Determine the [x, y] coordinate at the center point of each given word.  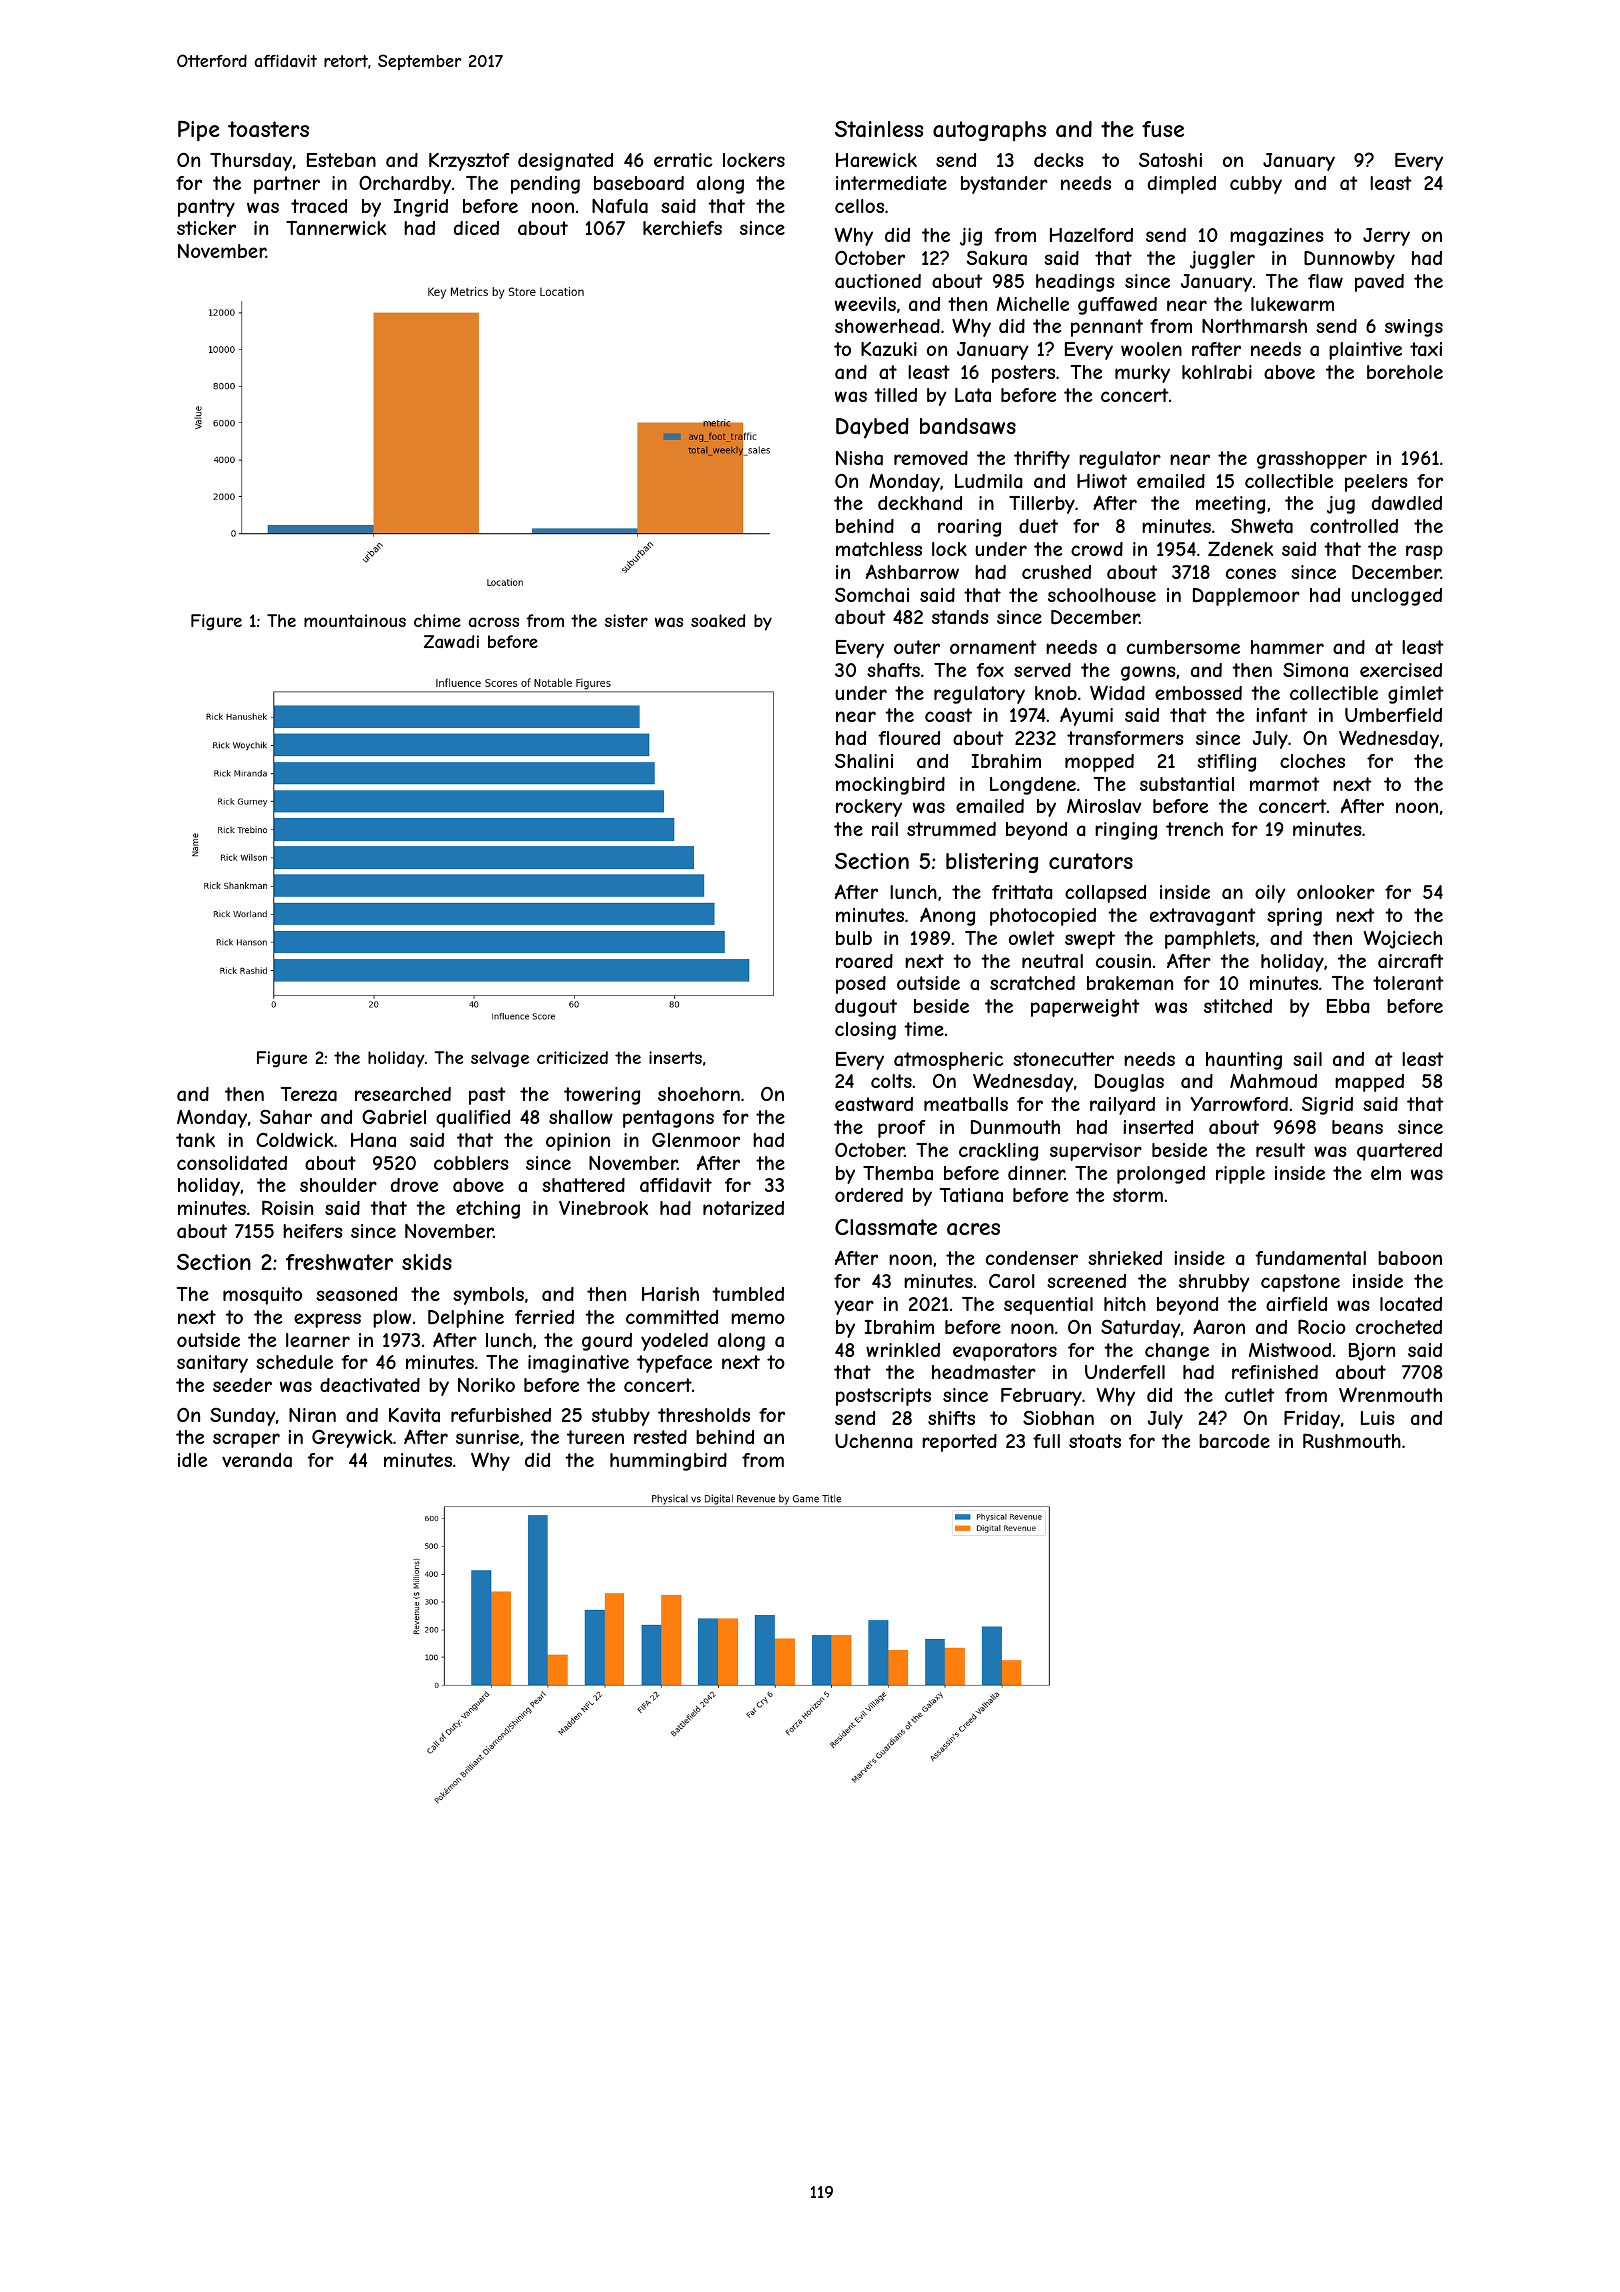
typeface [674, 1364]
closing [865, 1031]
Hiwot [1102, 481]
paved [1379, 283]
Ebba [1348, 1006]
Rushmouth [1352, 1440]
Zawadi [451, 641]
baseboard [639, 183]
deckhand [920, 503]
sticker [206, 228]
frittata [1022, 892]
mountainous [355, 620]
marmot [1285, 784]
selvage [500, 1059]
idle [192, 1460]
